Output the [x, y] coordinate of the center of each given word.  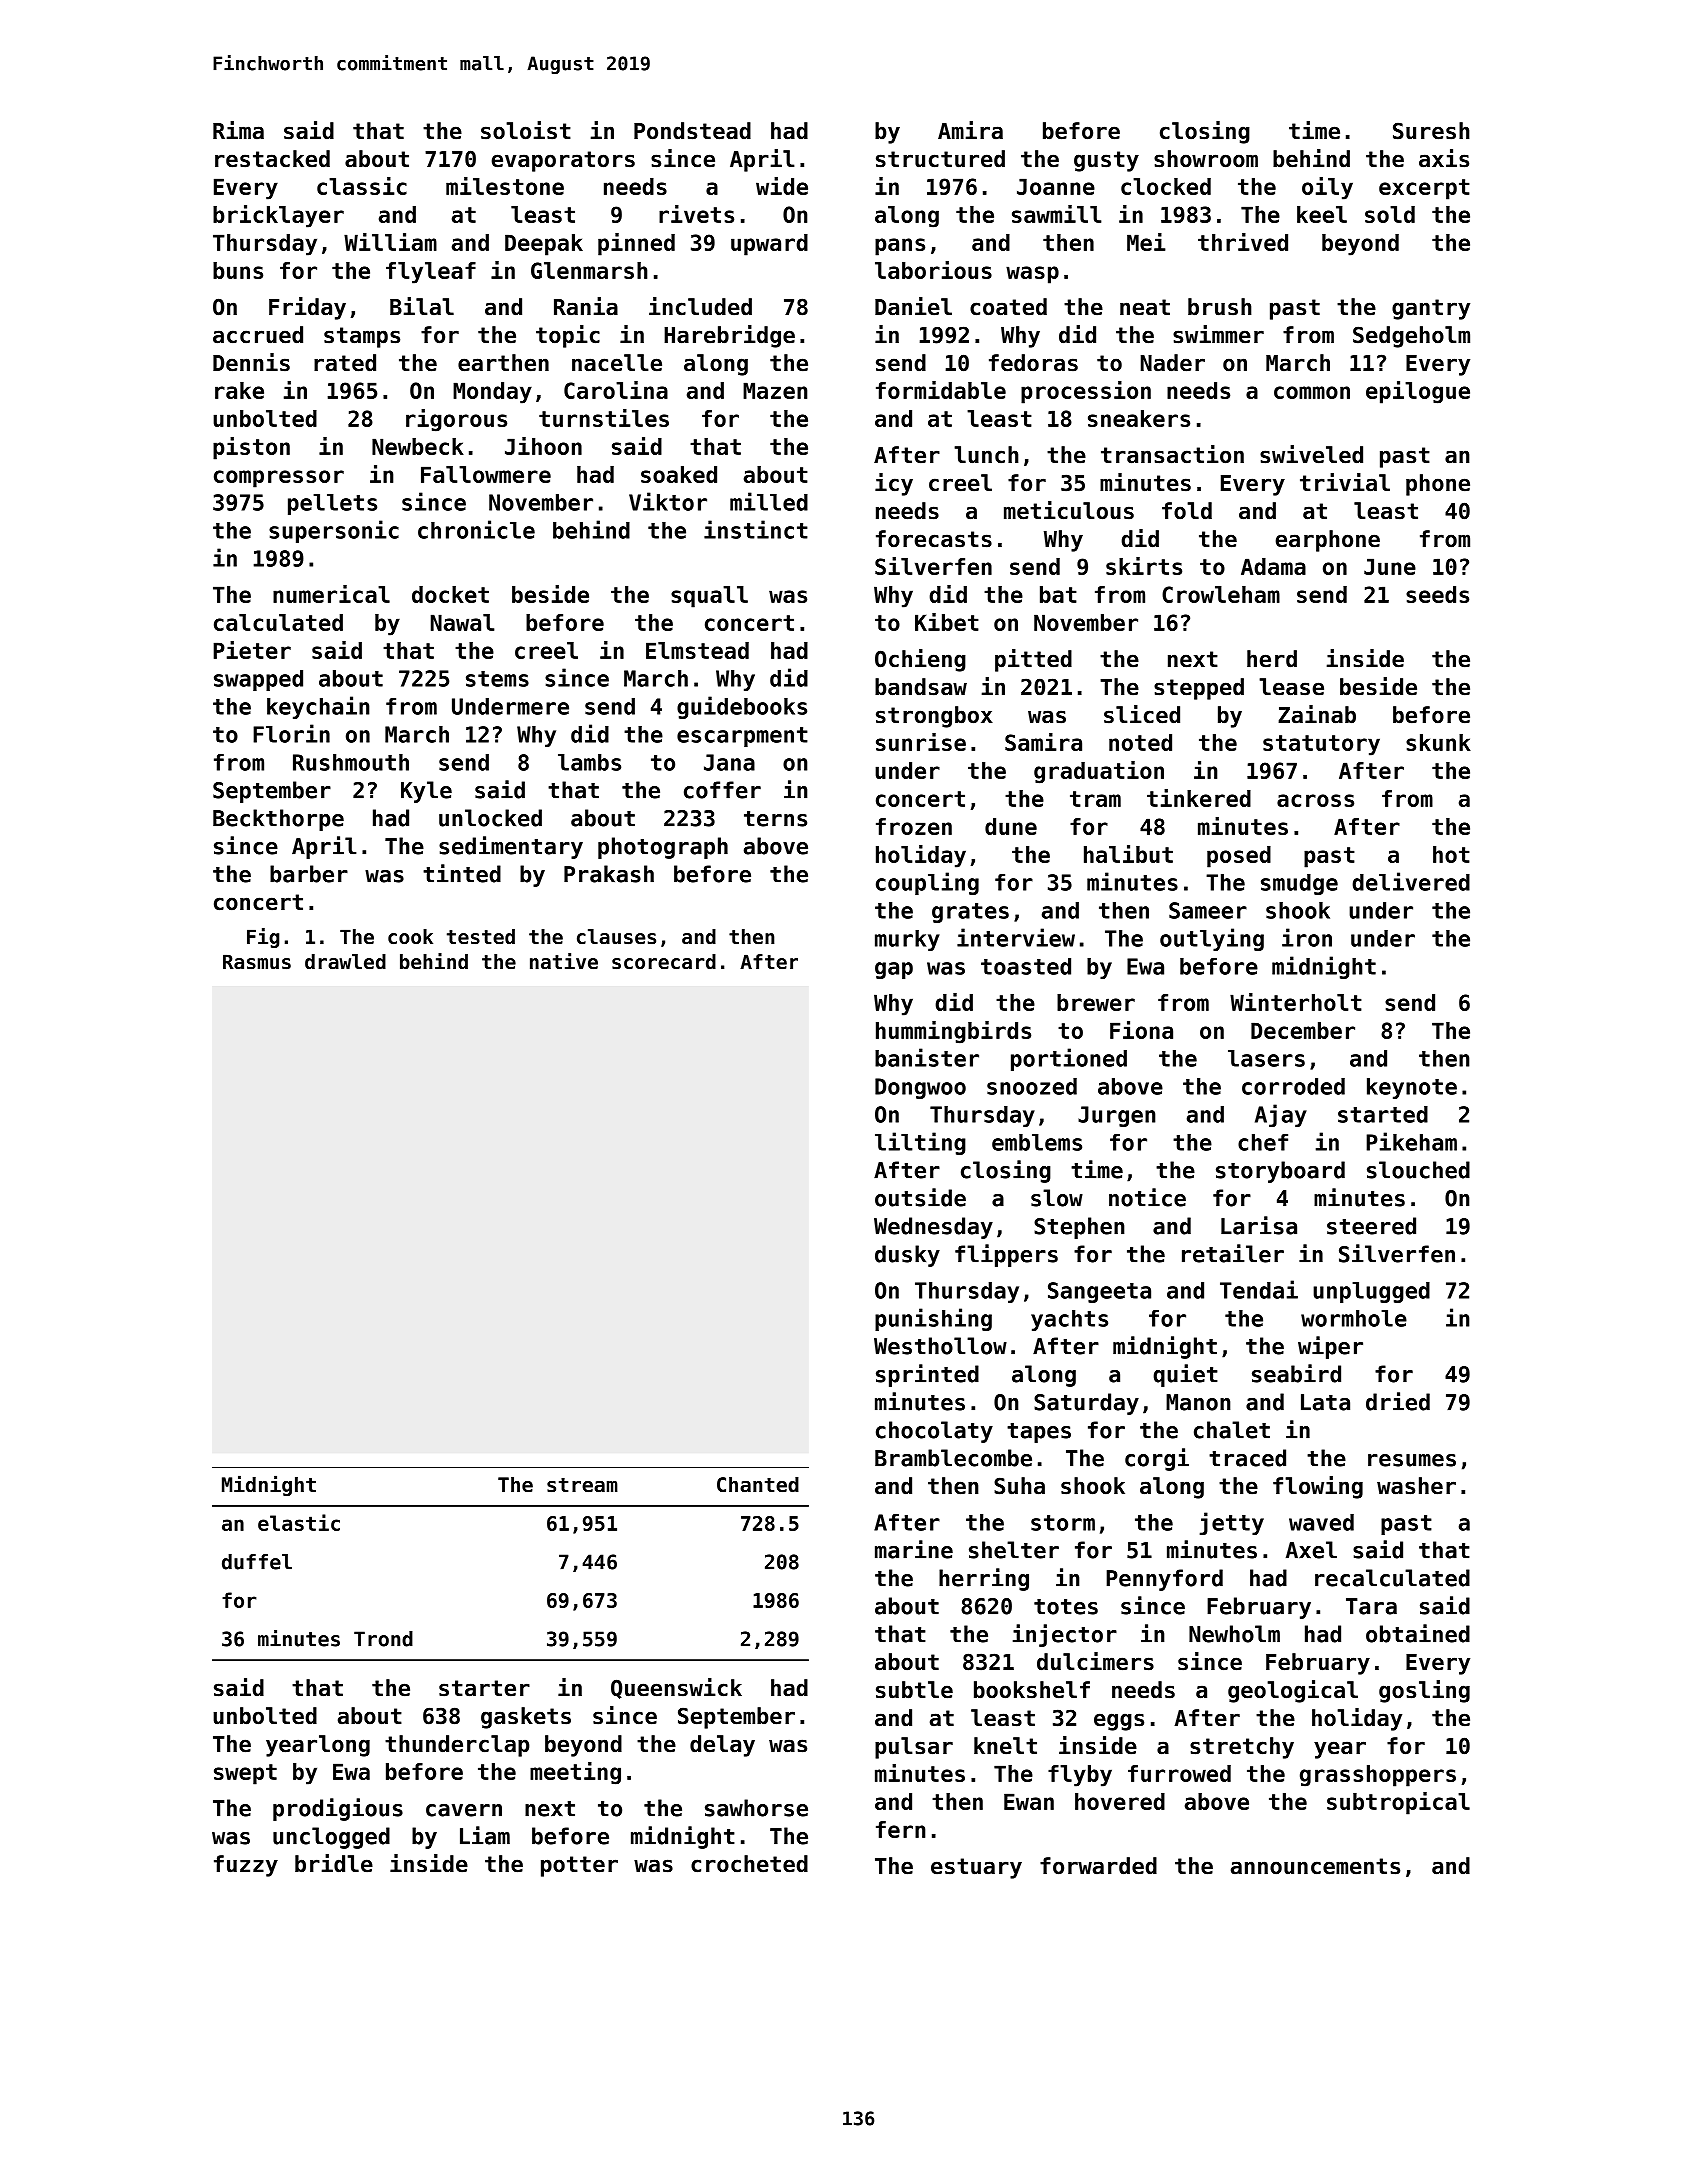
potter [579, 1866]
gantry [1431, 309]
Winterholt [1296, 1002]
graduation [1099, 772]
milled [769, 501]
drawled [345, 962]
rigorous [456, 420]
